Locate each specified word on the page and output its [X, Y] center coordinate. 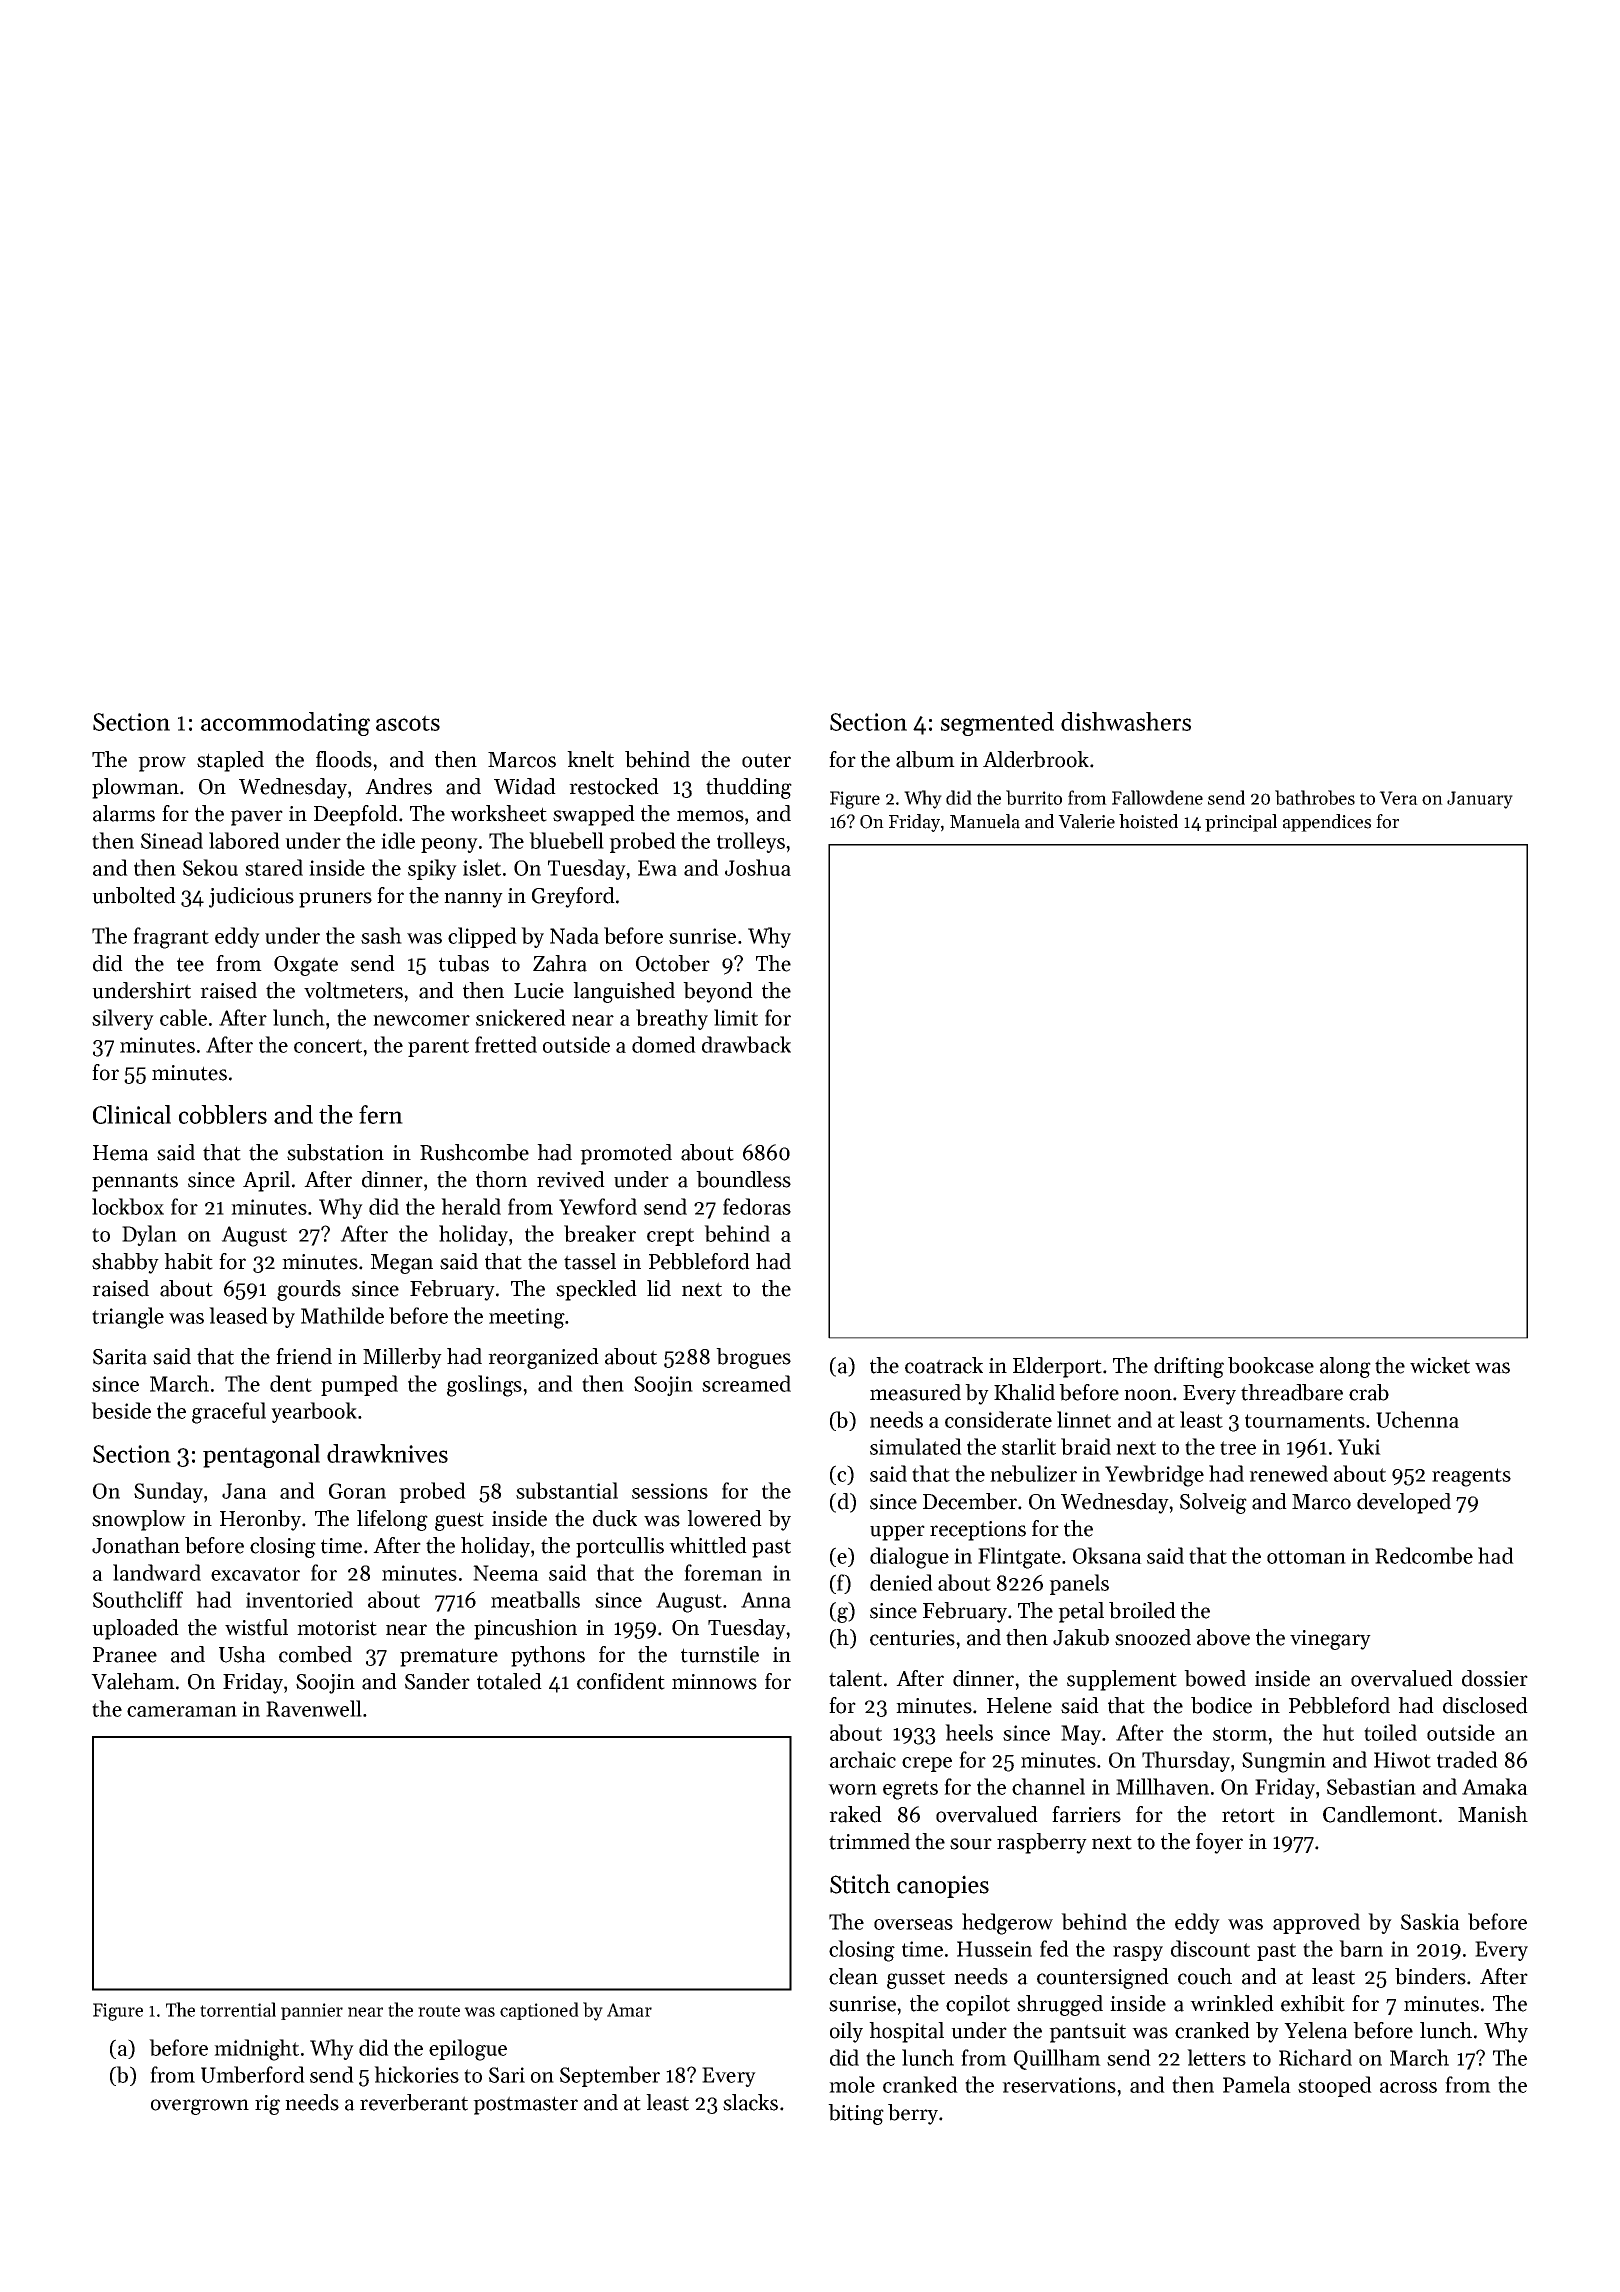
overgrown [200, 2107]
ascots [408, 723]
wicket [1440, 1365]
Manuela [985, 821]
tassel [590, 1261]
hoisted [1148, 821]
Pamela [1257, 2084]
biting [856, 2114]
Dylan [149, 1235]
